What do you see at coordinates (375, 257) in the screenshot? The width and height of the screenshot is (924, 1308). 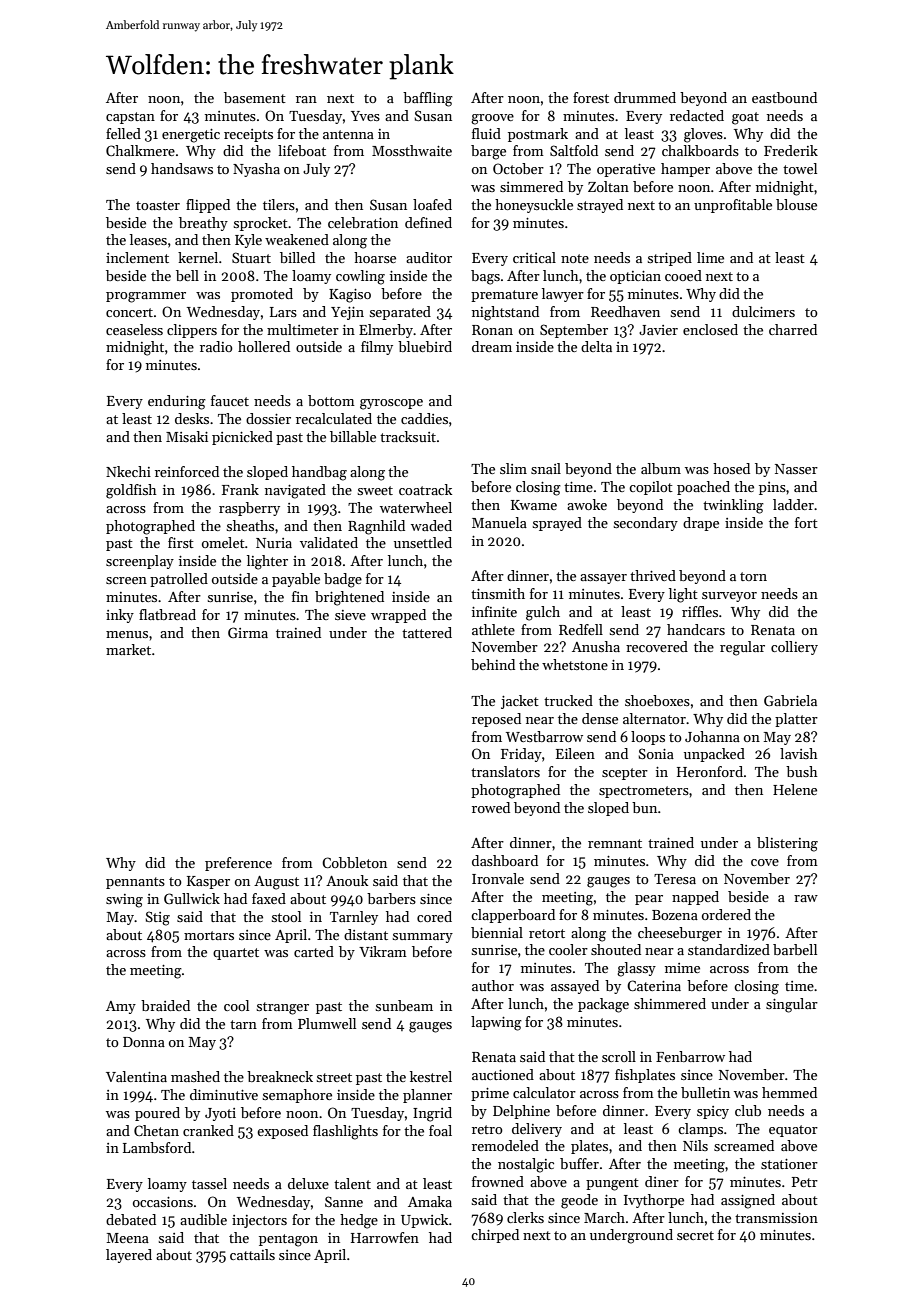 I see `hoarse` at bounding box center [375, 257].
